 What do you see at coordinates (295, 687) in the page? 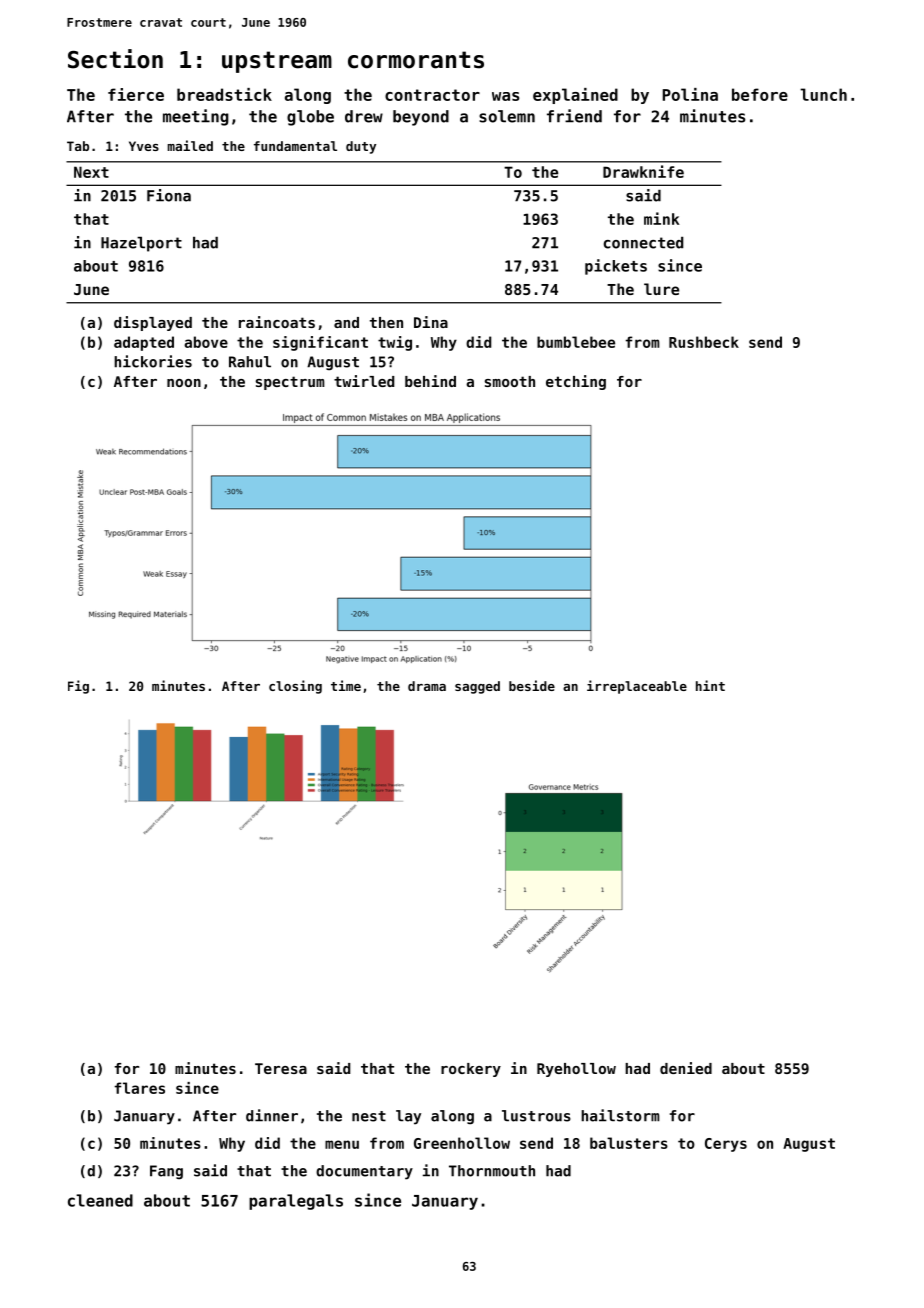
I see `closing` at bounding box center [295, 687].
